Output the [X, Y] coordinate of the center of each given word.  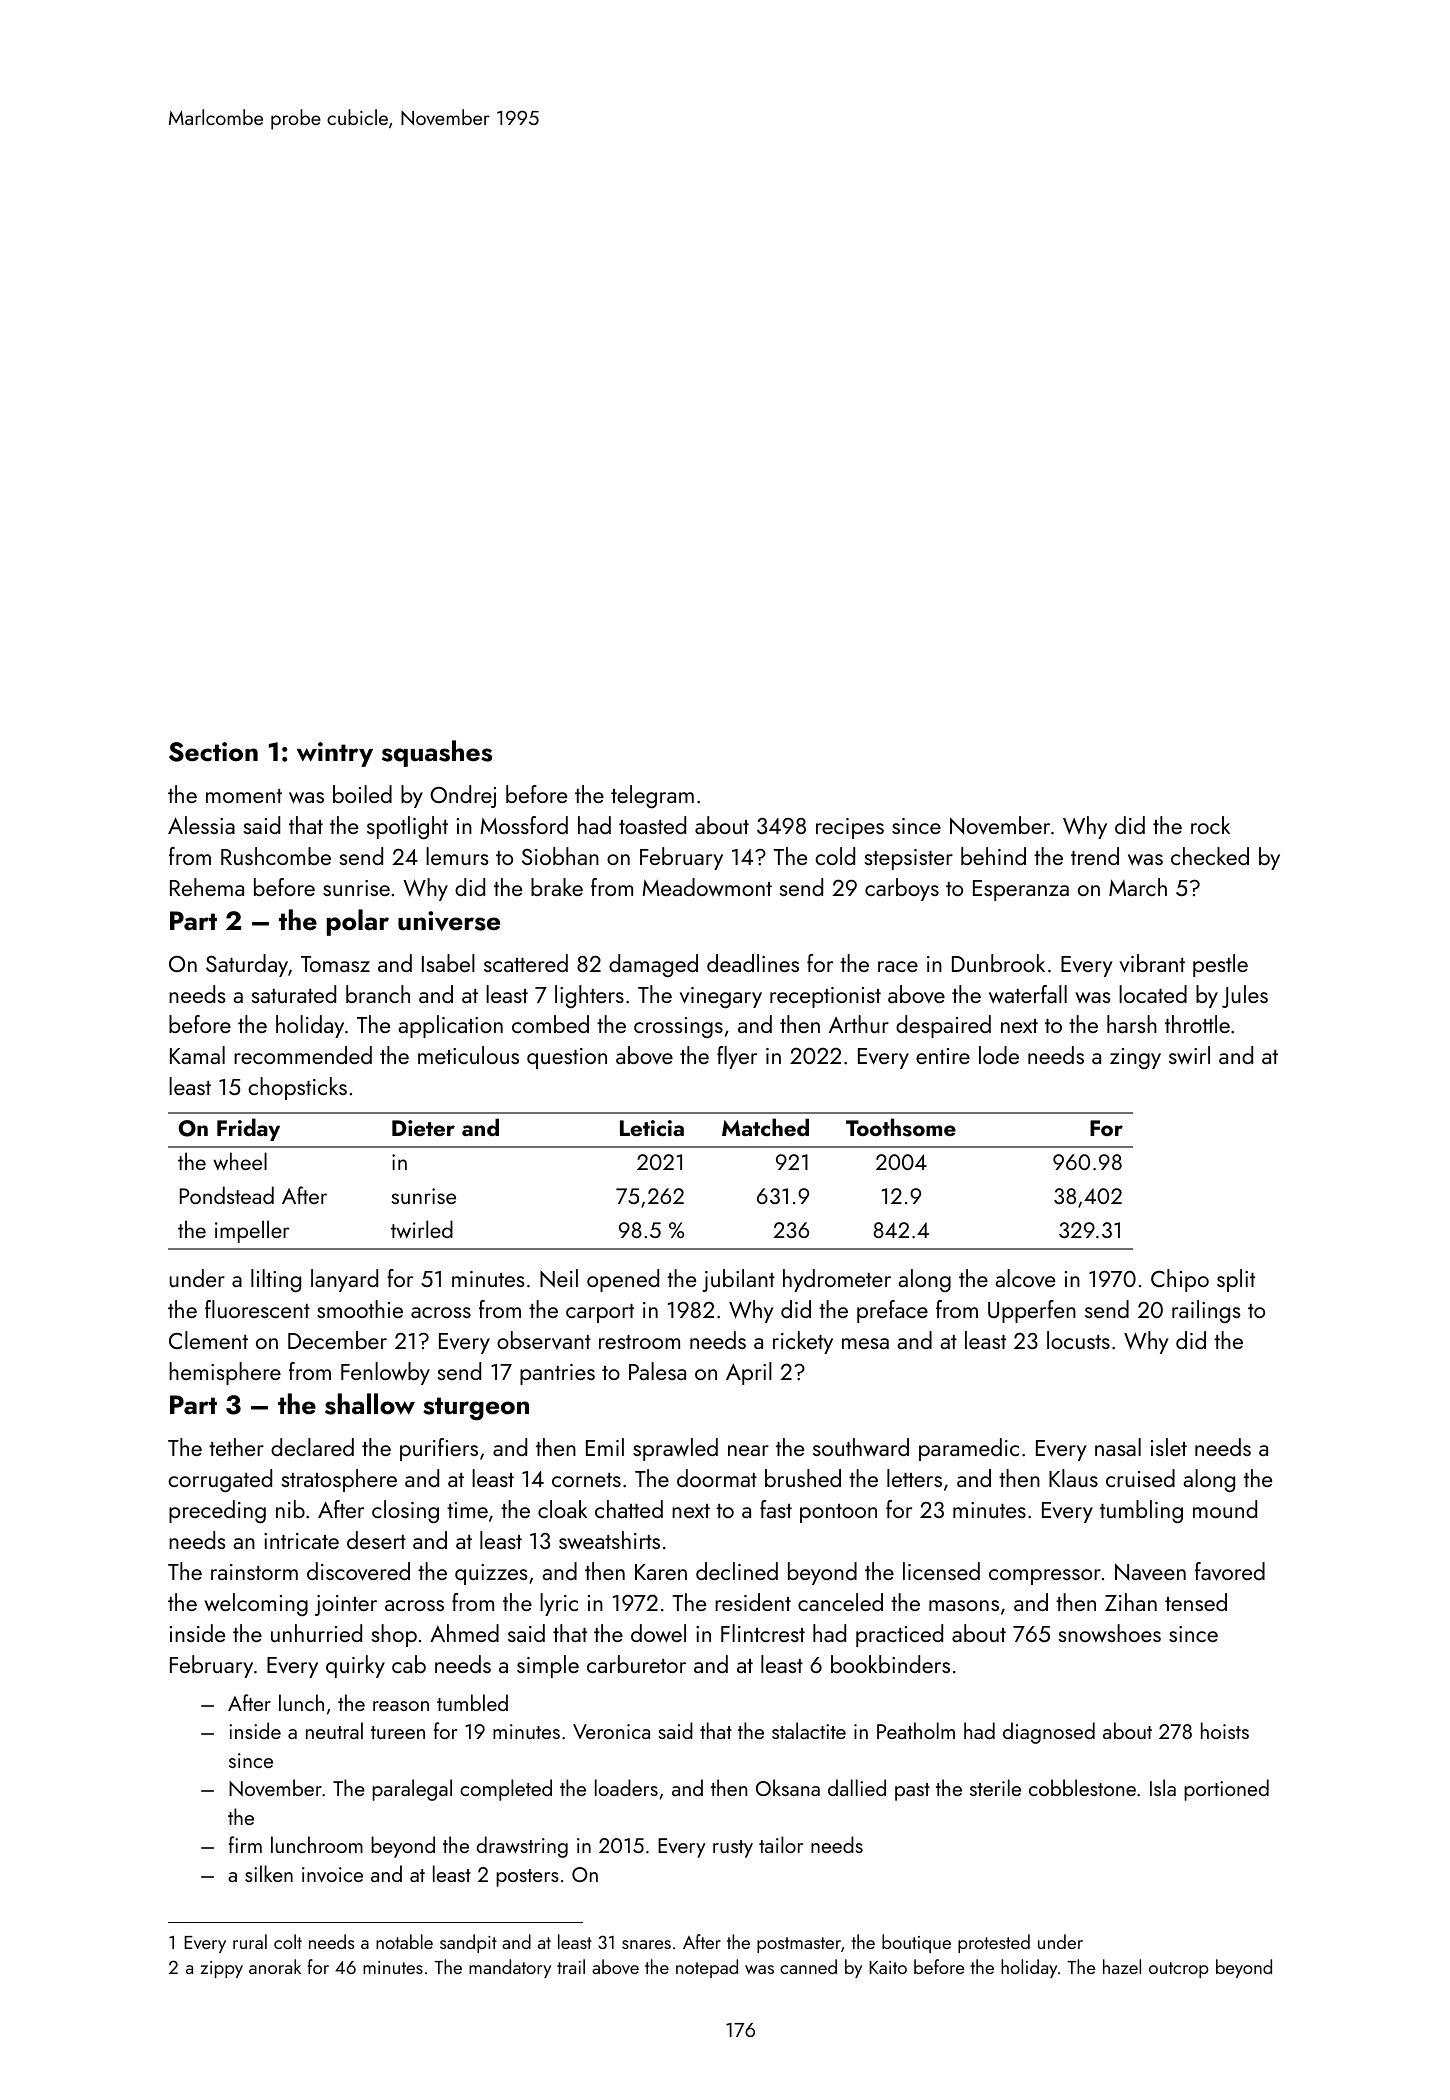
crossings [678, 1027]
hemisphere [225, 1373]
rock [1210, 825]
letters [914, 1478]
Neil [559, 1278]
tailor [781, 1844]
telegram [652, 797]
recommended [303, 1055]
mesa [865, 1343]
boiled [362, 794]
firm [245, 1844]
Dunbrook [998, 963]
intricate [301, 1541]
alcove [1025, 1278]
